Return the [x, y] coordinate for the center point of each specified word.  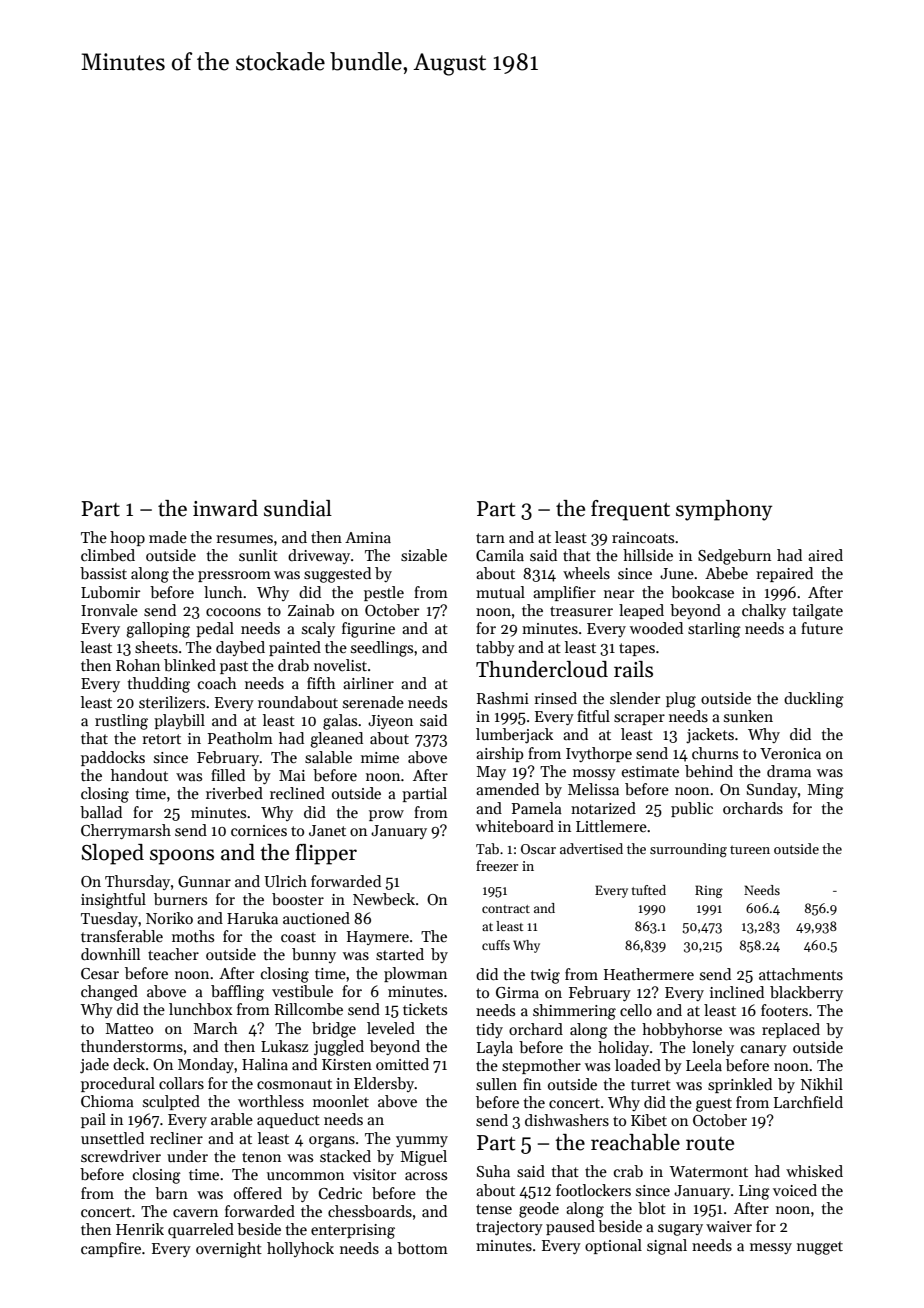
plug [681, 700]
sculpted [171, 1102]
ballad [101, 812]
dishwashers [567, 1120]
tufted [649, 890]
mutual [500, 592]
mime [380, 757]
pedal [215, 629]
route [710, 1144]
